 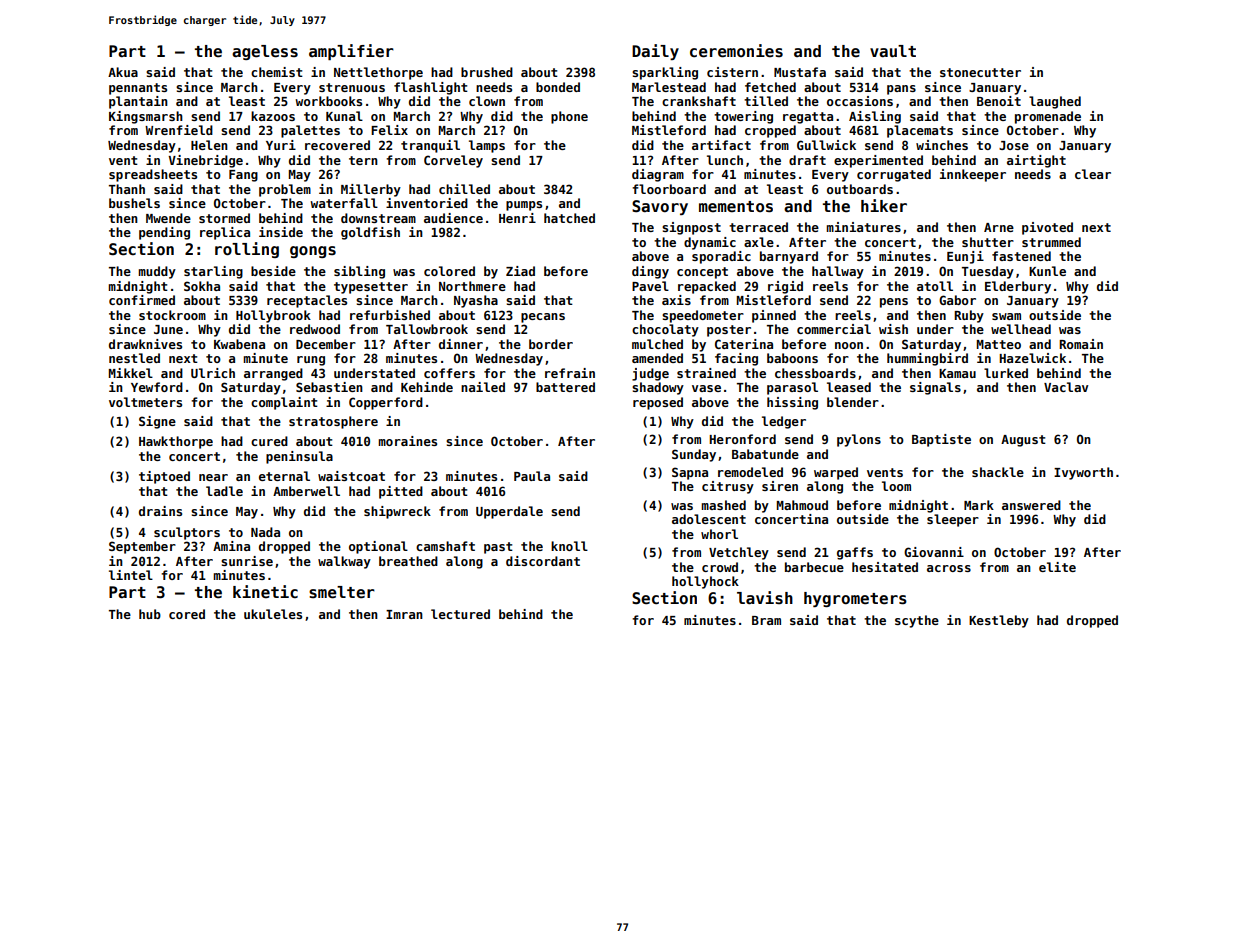 I want to click on ceremonies, so click(x=736, y=51).
